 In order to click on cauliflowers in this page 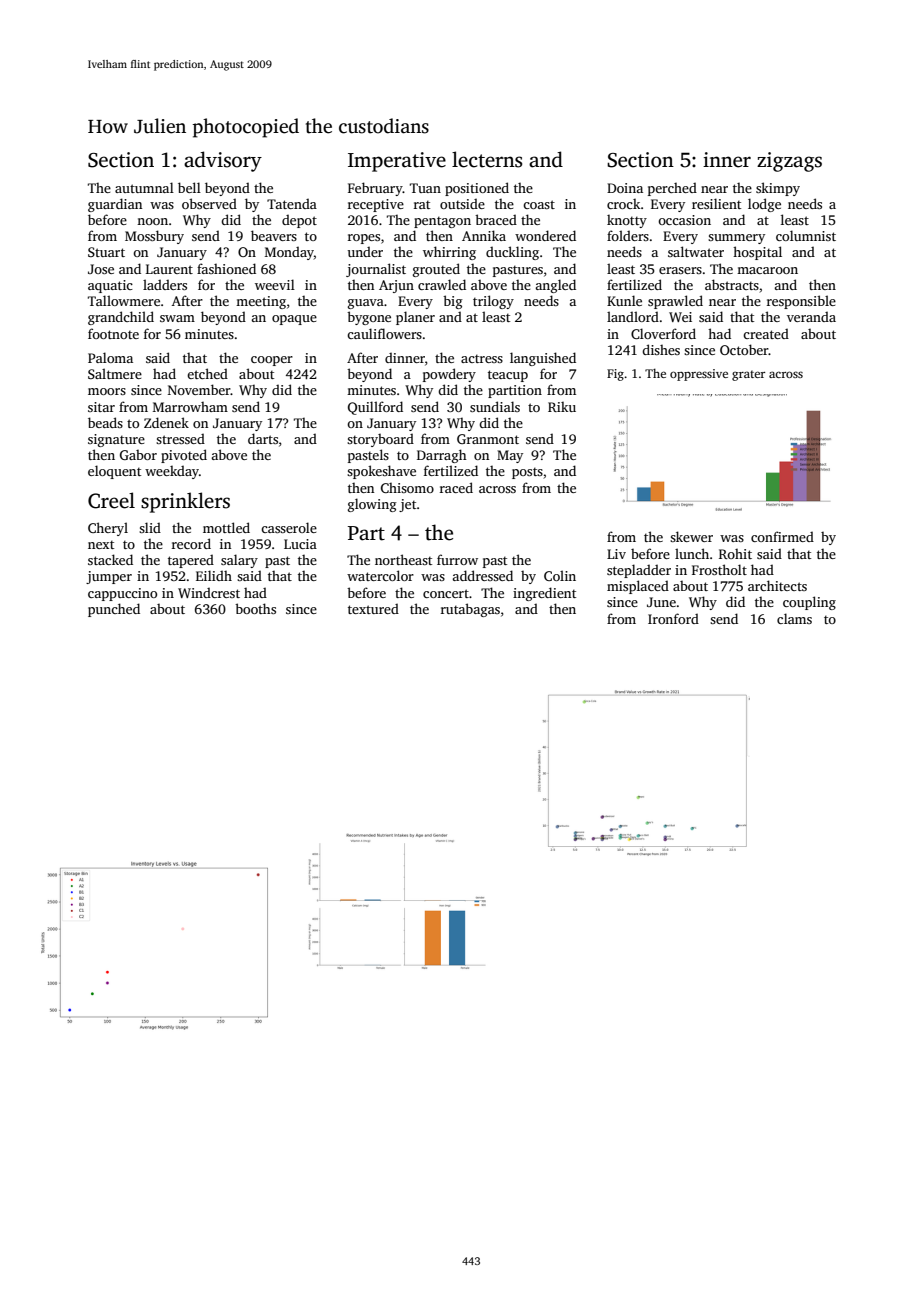, I will do `click(384, 333)`.
